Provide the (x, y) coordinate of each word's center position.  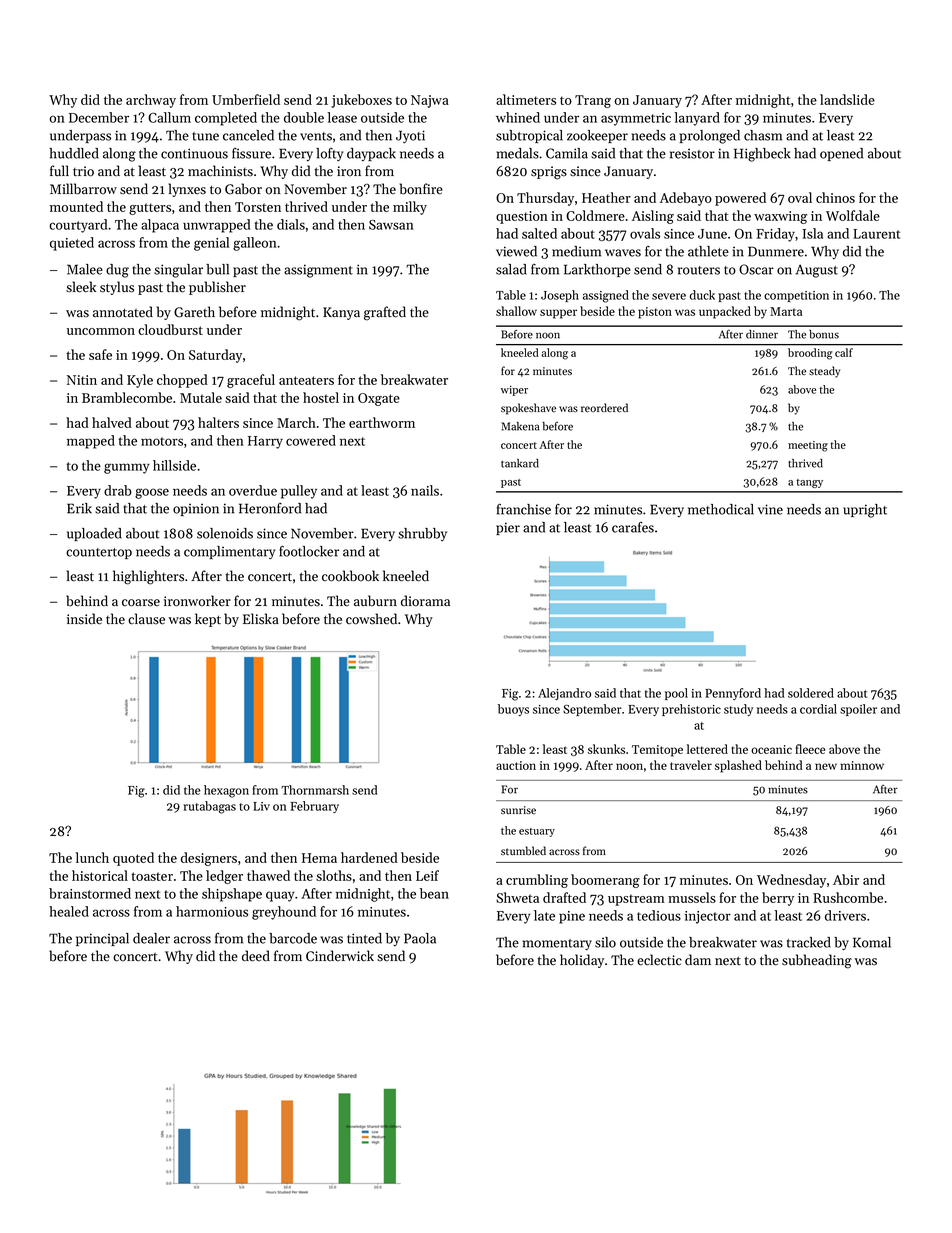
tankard (520, 463)
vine (770, 509)
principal (102, 939)
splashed (738, 766)
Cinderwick (340, 956)
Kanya (341, 313)
